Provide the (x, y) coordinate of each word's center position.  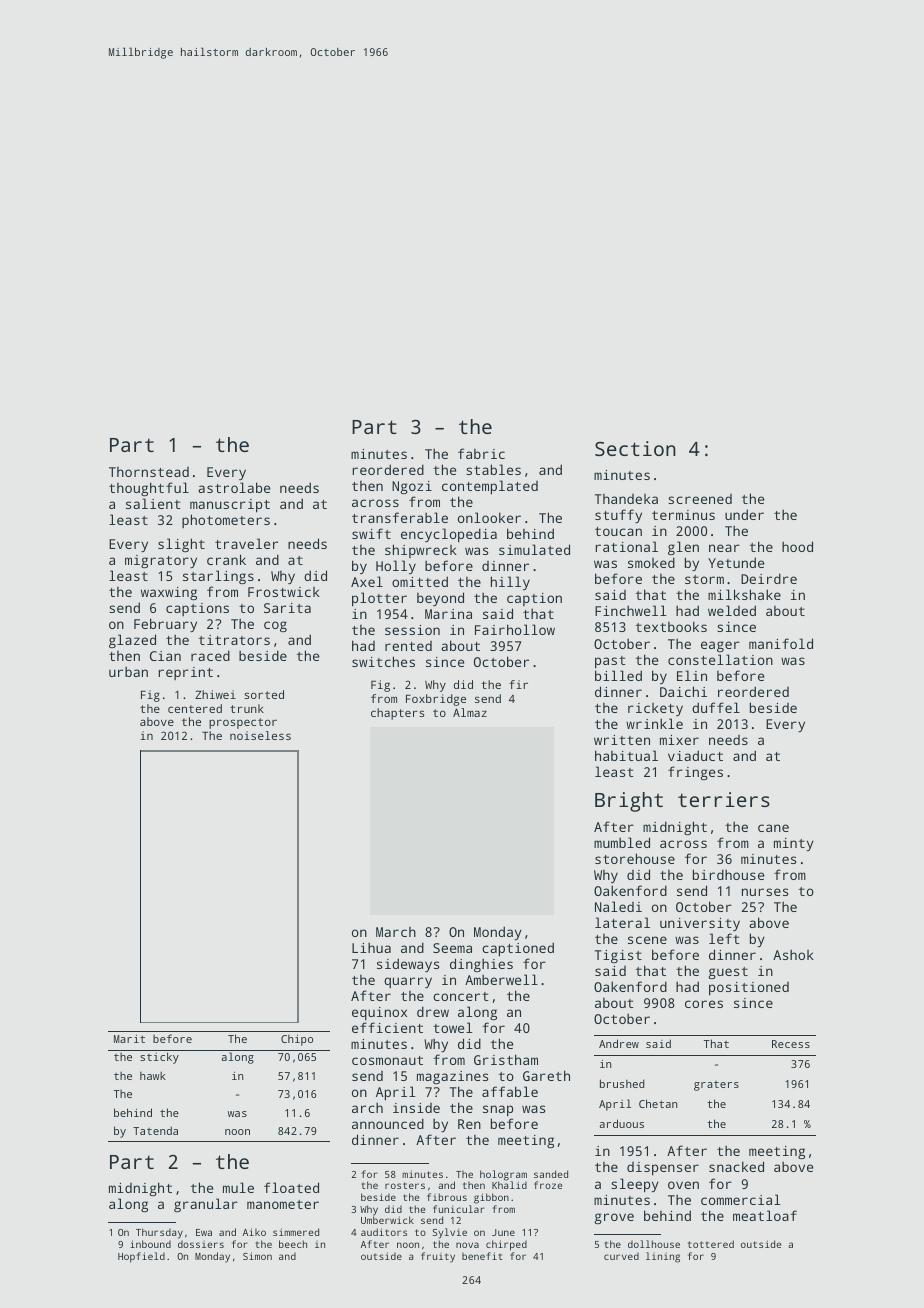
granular (206, 1205)
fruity (438, 1257)
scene (647, 940)
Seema (452, 948)
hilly (510, 583)
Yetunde (736, 562)
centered (195, 708)
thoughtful (149, 489)
